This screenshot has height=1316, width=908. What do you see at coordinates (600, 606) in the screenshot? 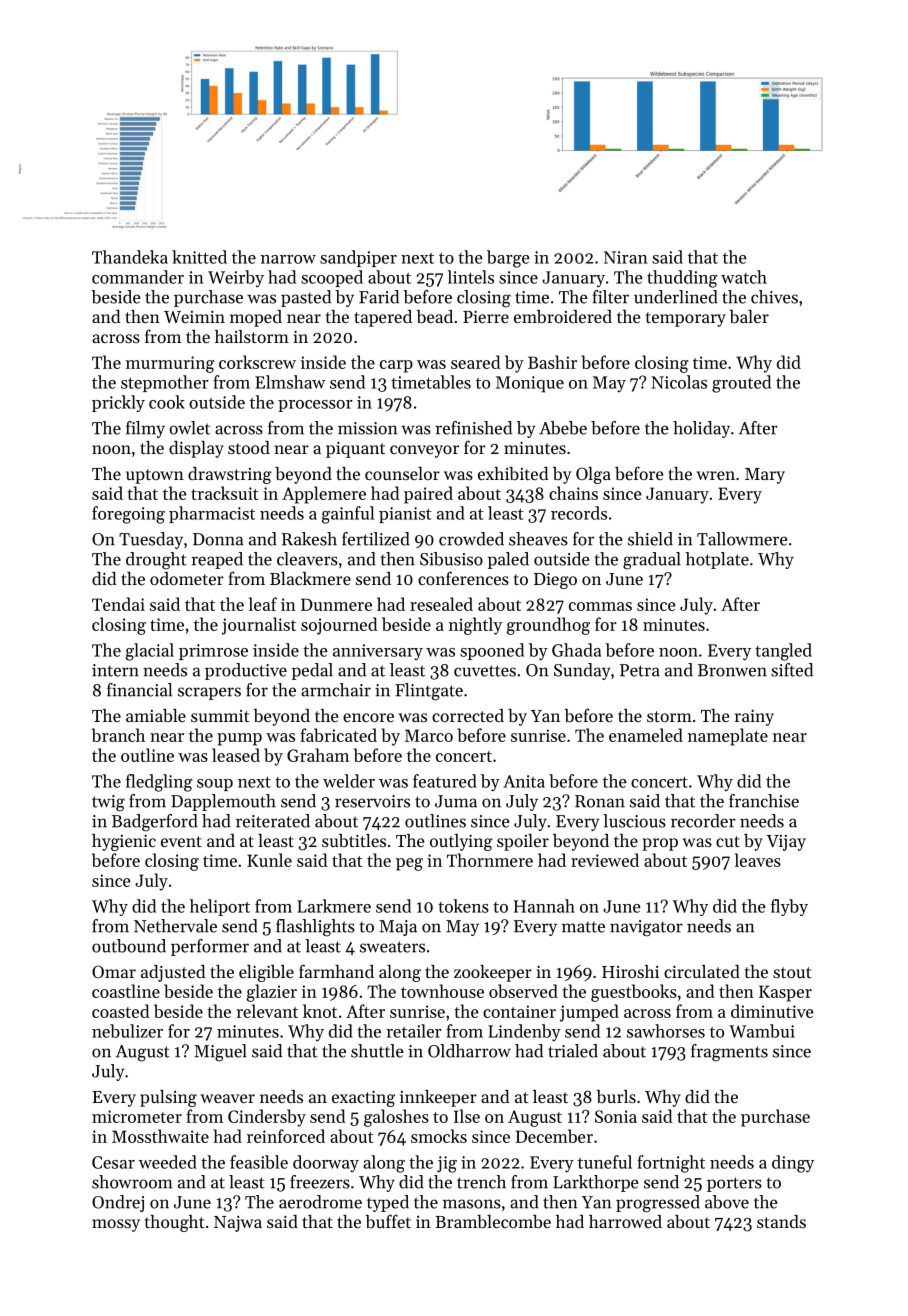
I see `commas` at bounding box center [600, 606].
